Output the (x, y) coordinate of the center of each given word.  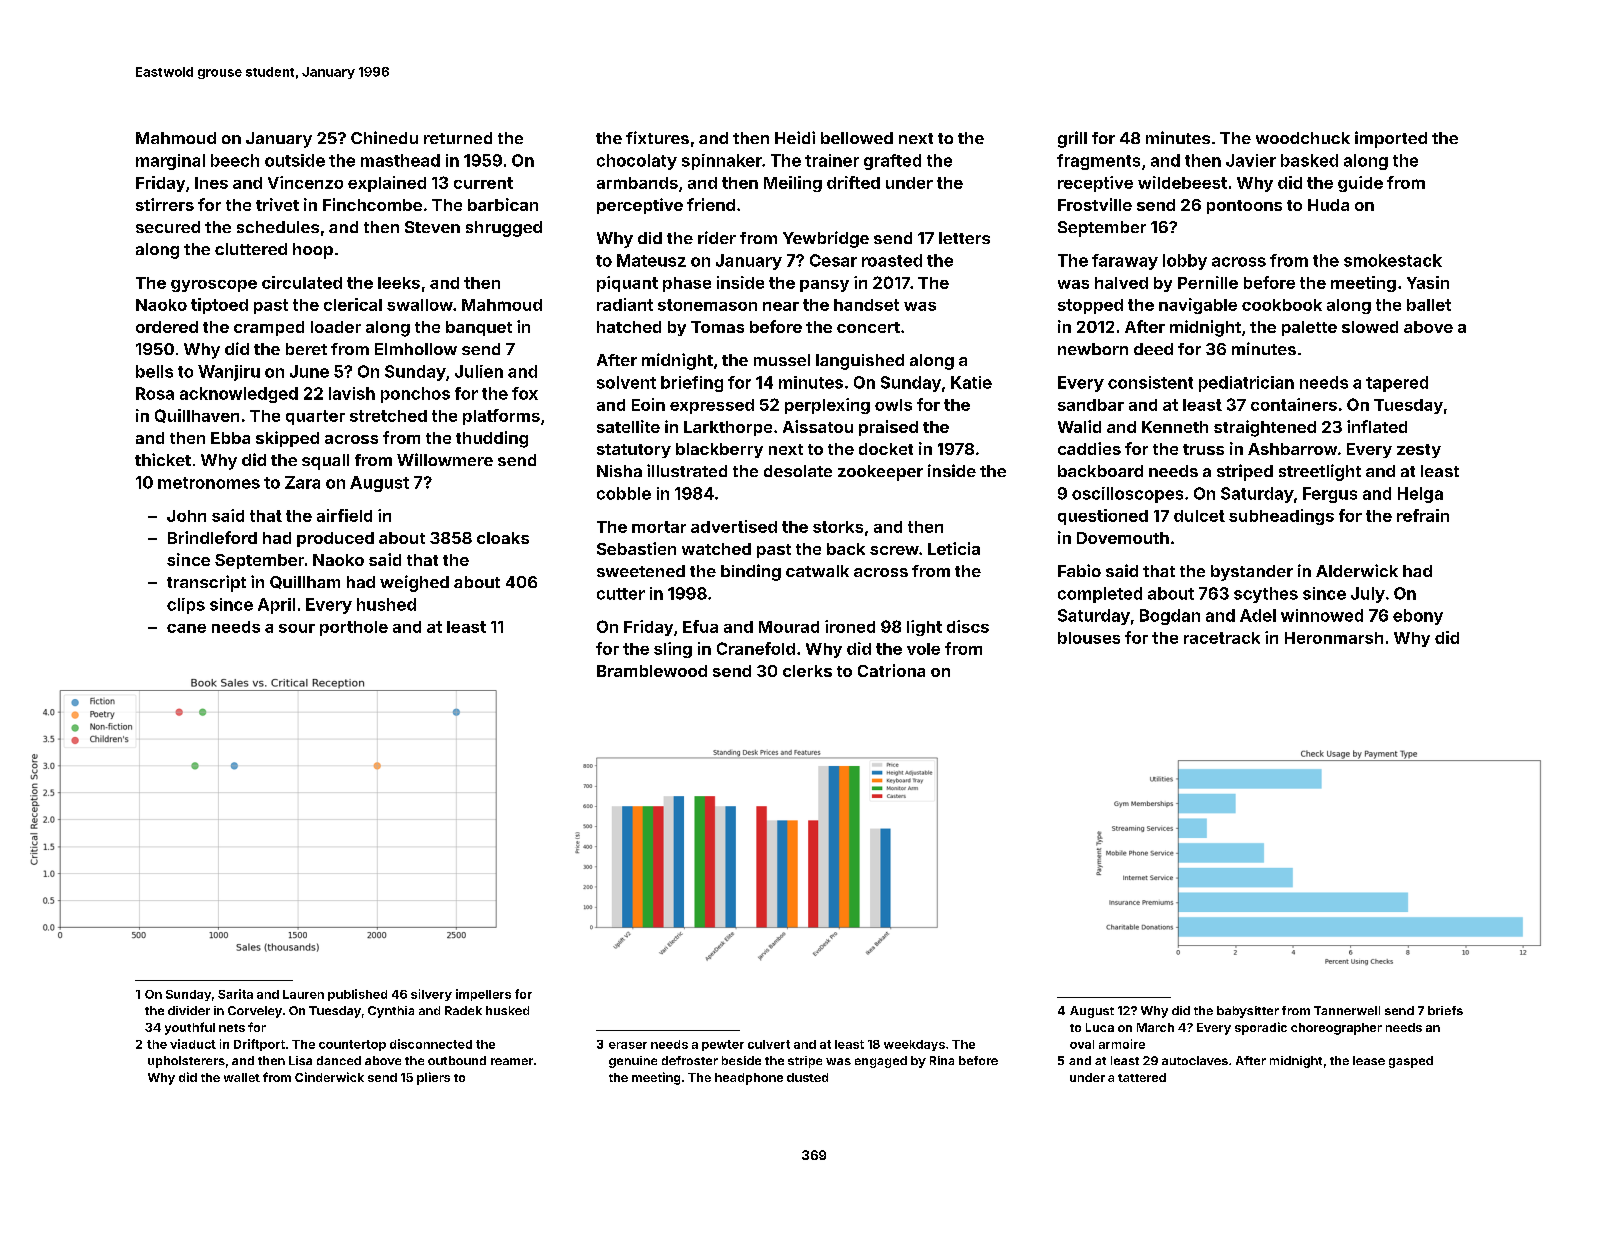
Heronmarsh (1334, 638)
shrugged (504, 229)
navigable (1198, 306)
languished (860, 362)
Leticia (954, 548)
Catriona (891, 670)
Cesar (833, 260)
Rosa (155, 393)
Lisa (300, 1060)
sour (297, 628)
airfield (344, 515)
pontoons (1244, 207)
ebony (1418, 617)
